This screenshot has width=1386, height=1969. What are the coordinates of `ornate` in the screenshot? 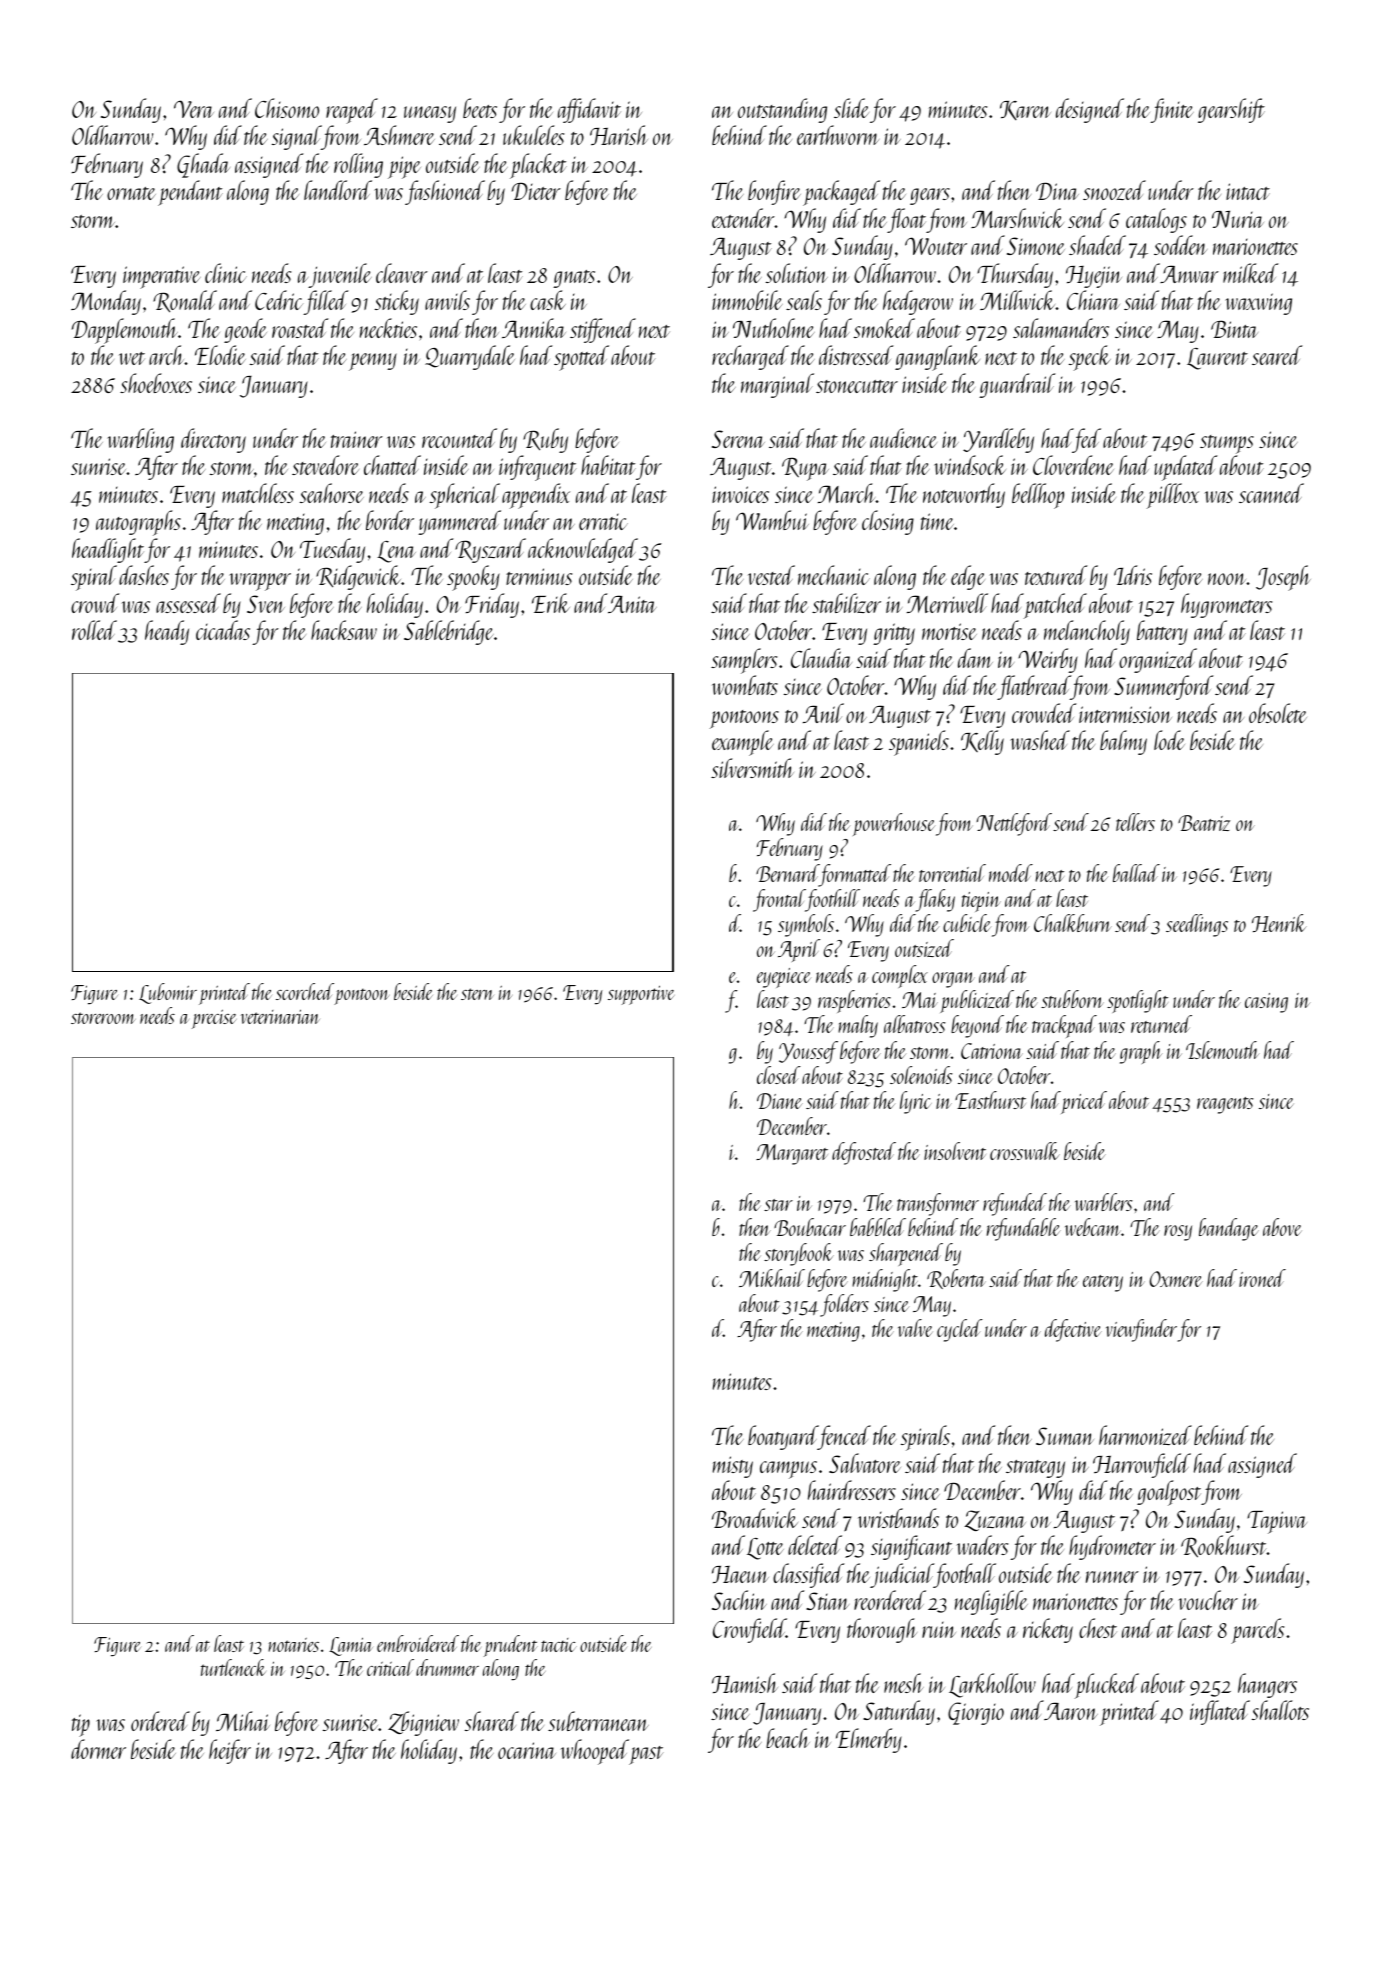 It's located at (131, 193).
